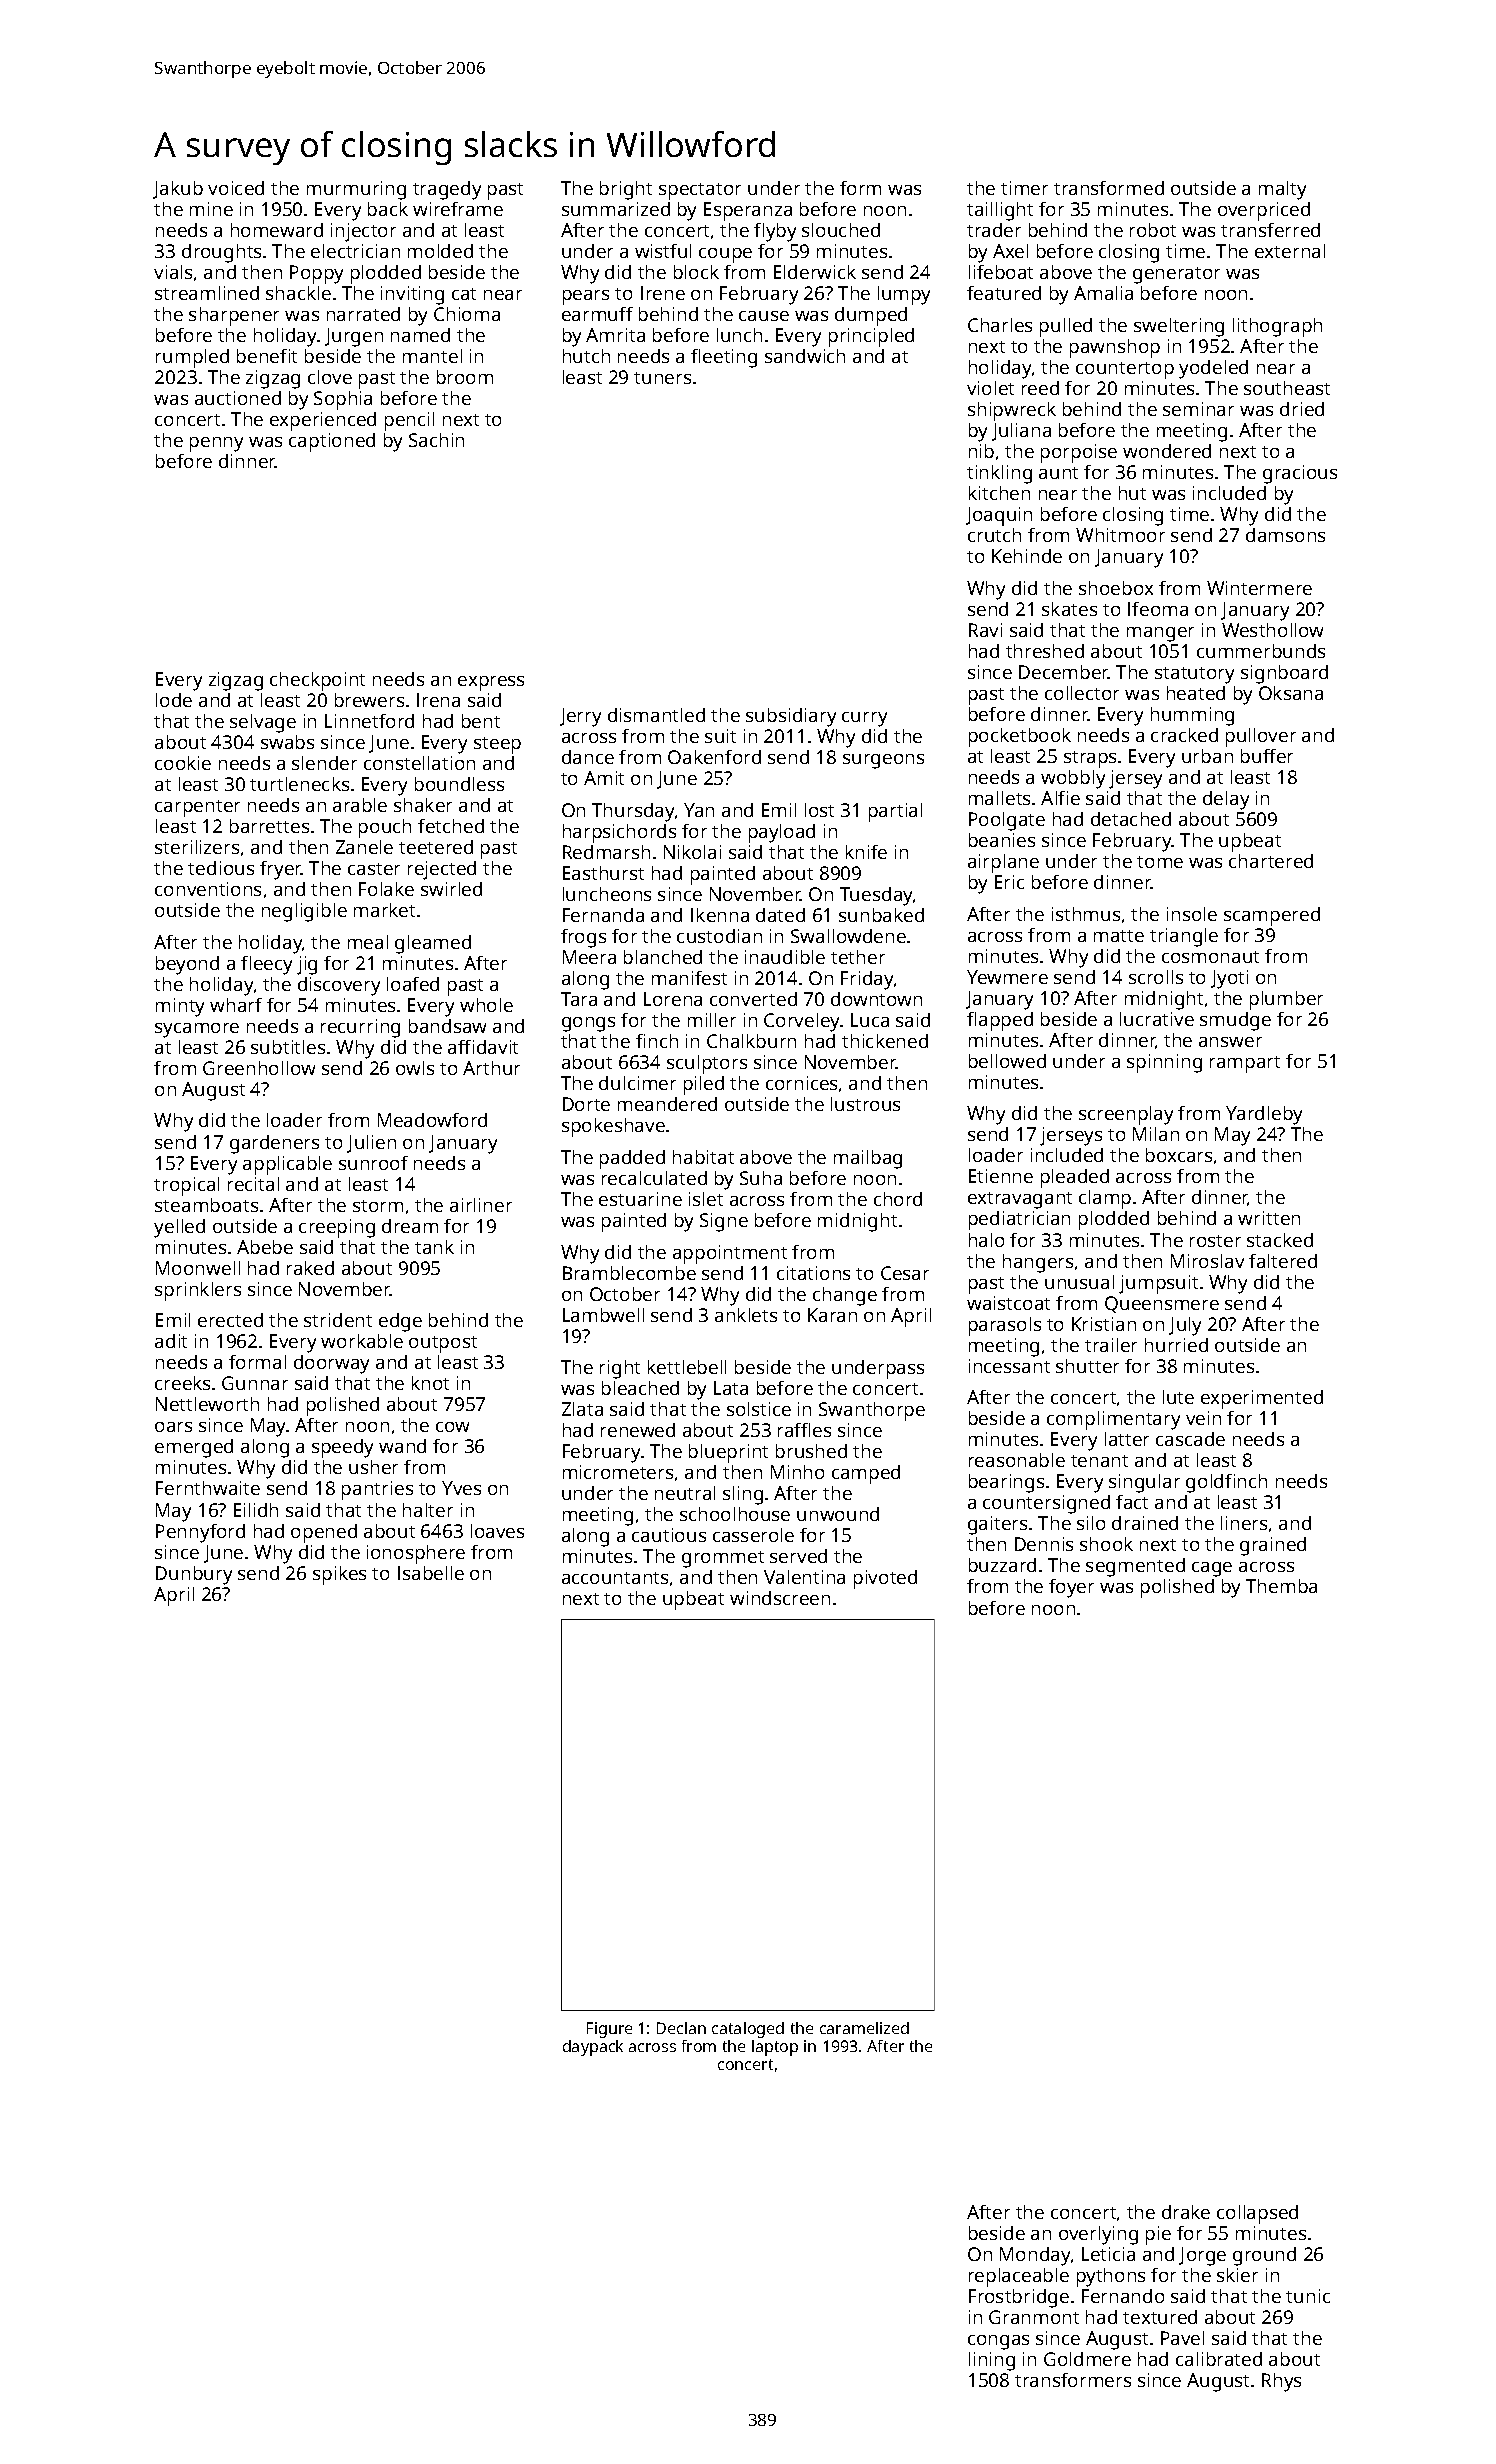 Image resolution: width=1496 pixels, height=2464 pixels. Describe the element at coordinates (616, 209) in the document. I see `summarized` at that location.
